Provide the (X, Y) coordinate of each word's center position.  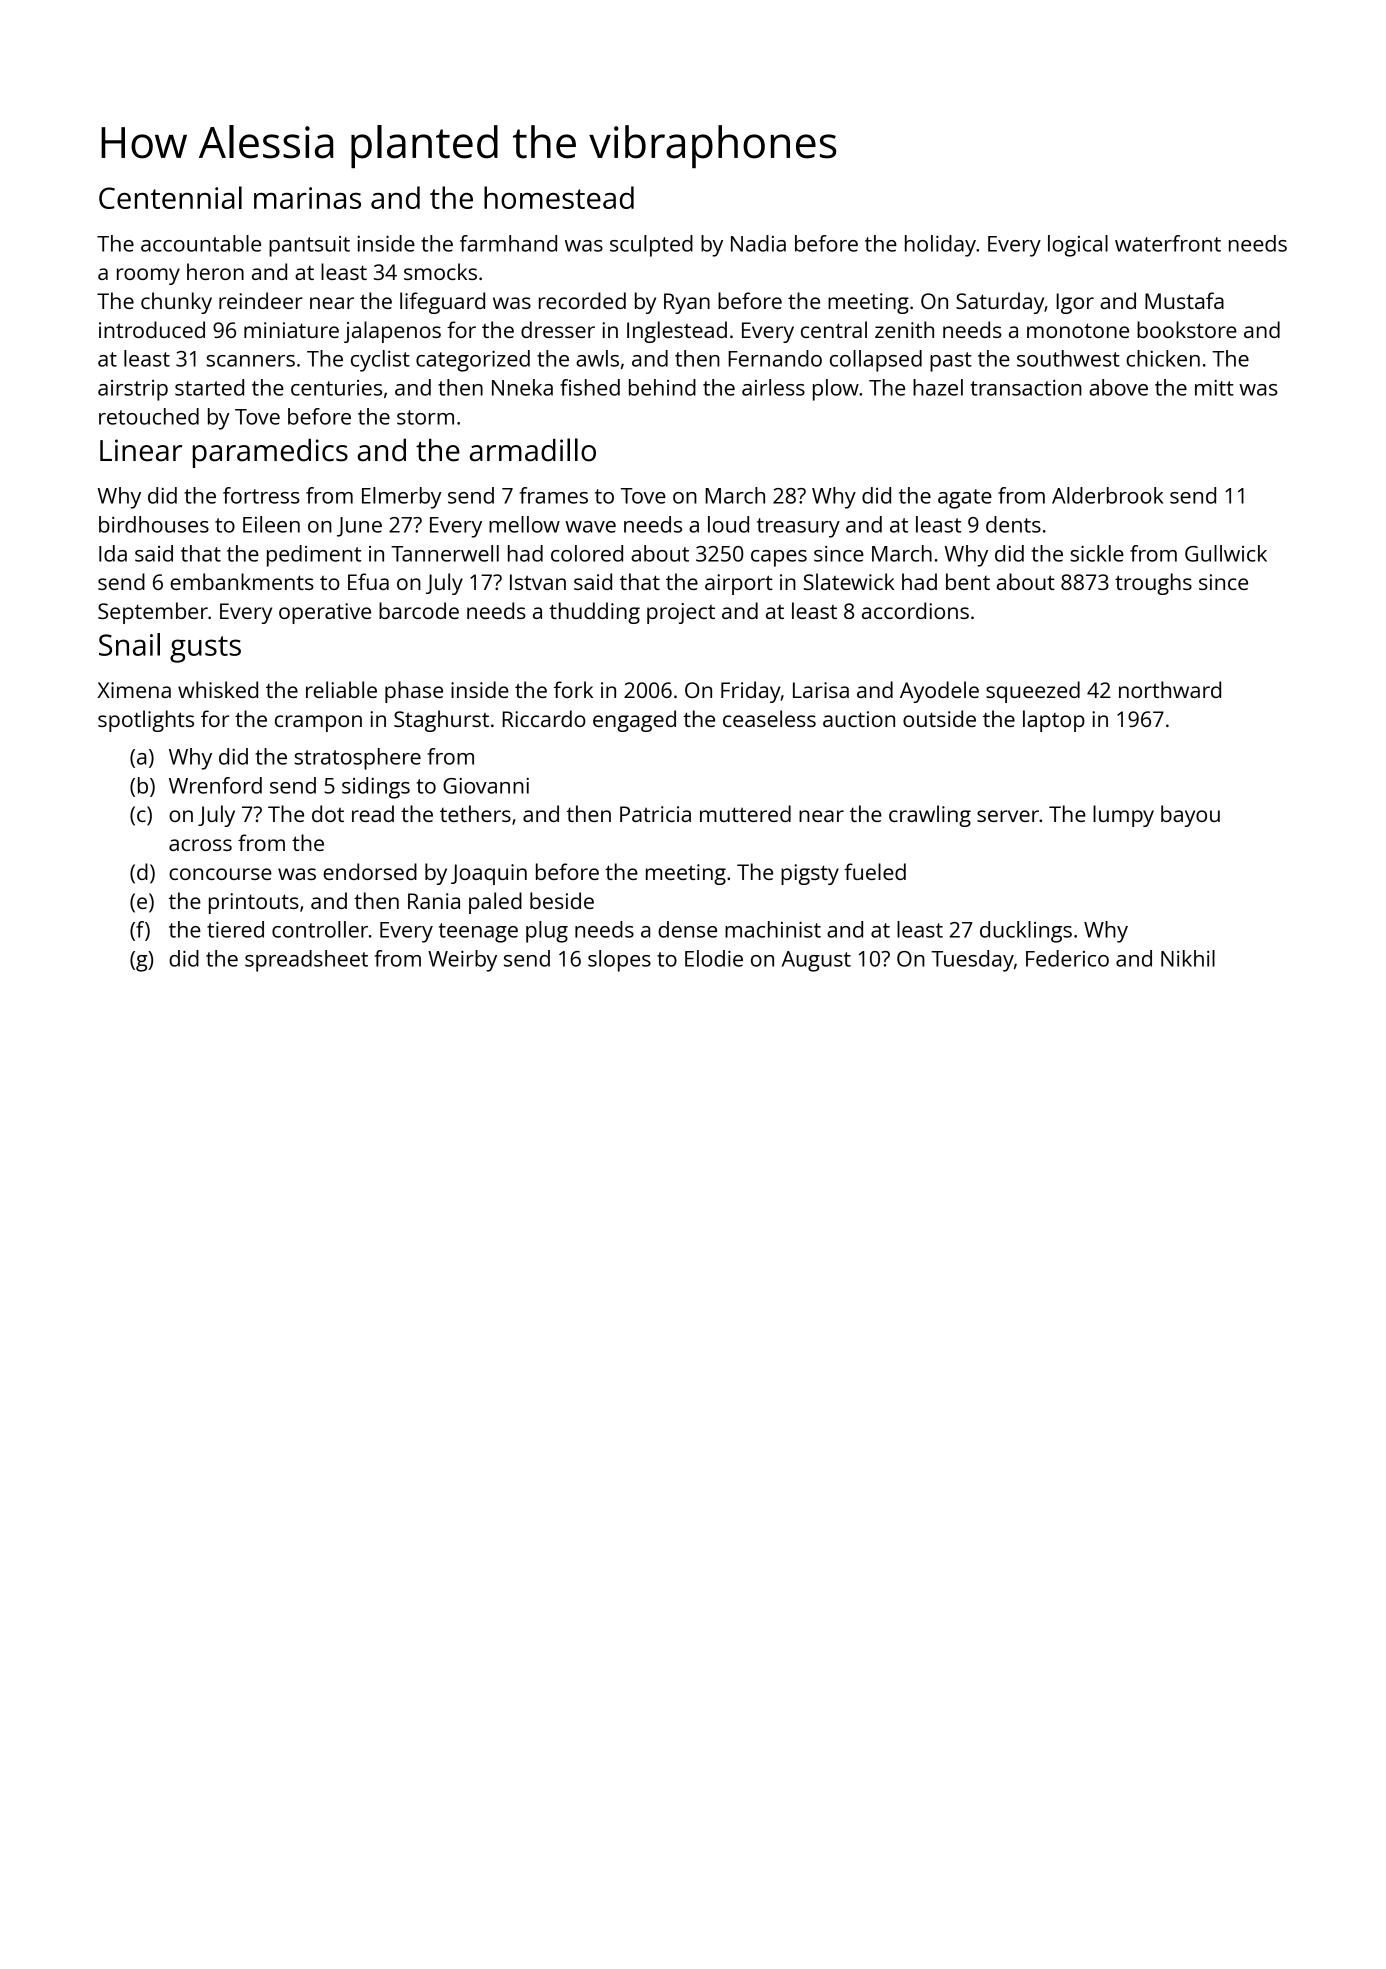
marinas (307, 198)
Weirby (462, 961)
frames (553, 495)
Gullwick (1226, 553)
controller (320, 929)
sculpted (651, 246)
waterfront (1168, 243)
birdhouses (154, 524)
